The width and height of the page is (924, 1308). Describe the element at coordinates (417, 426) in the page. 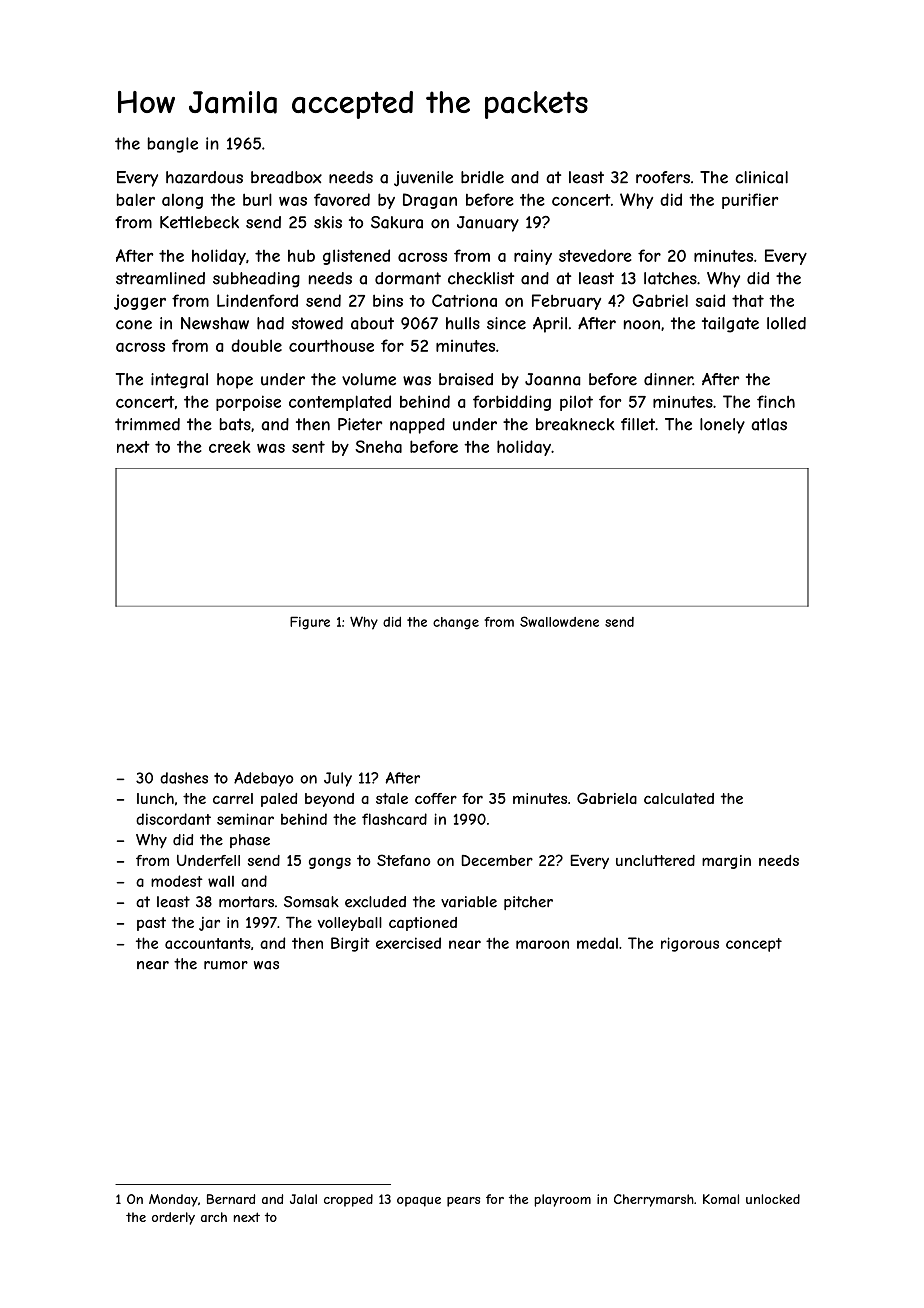

I see `napped` at that location.
